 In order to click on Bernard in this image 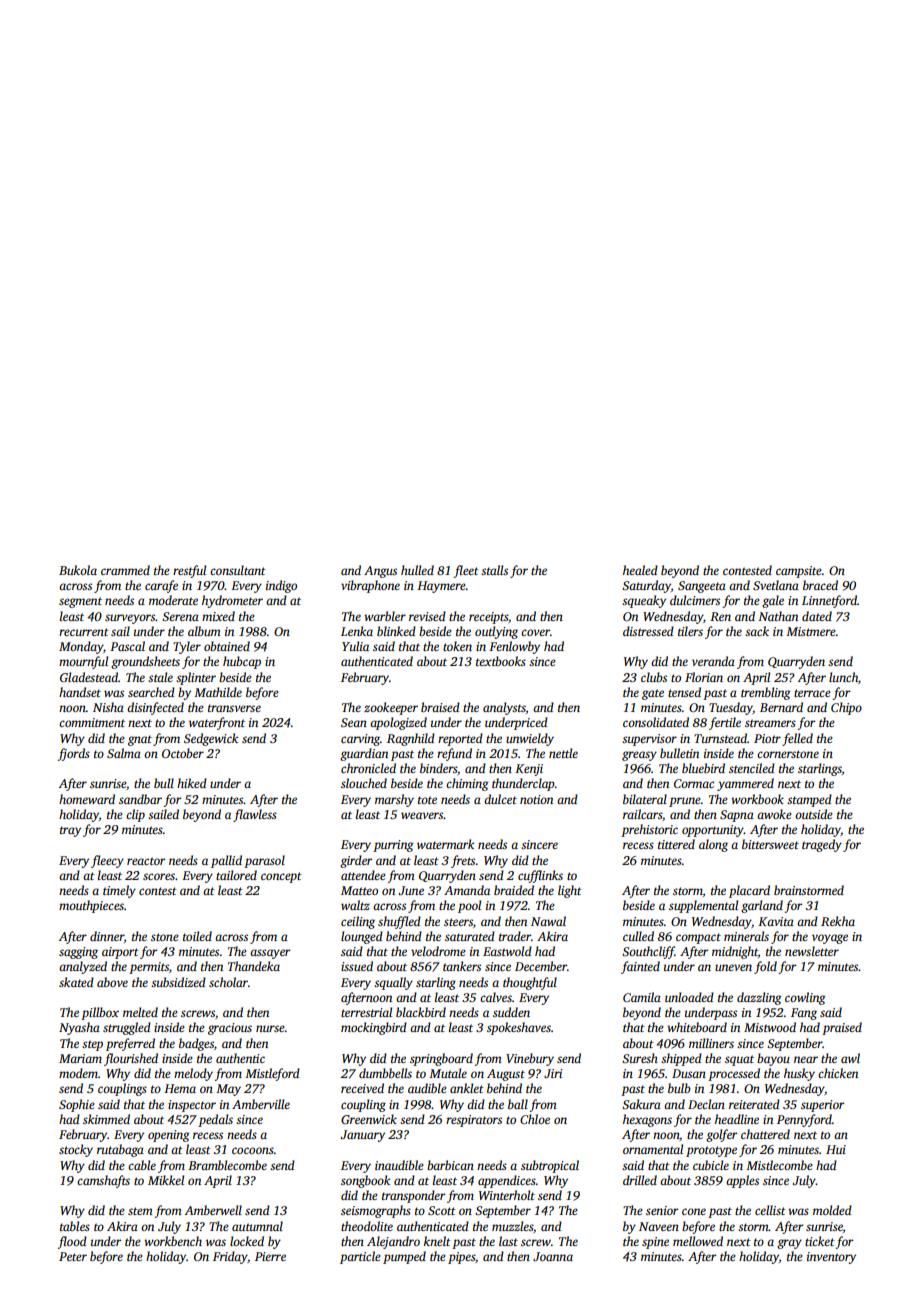, I will do `click(781, 707)`.
